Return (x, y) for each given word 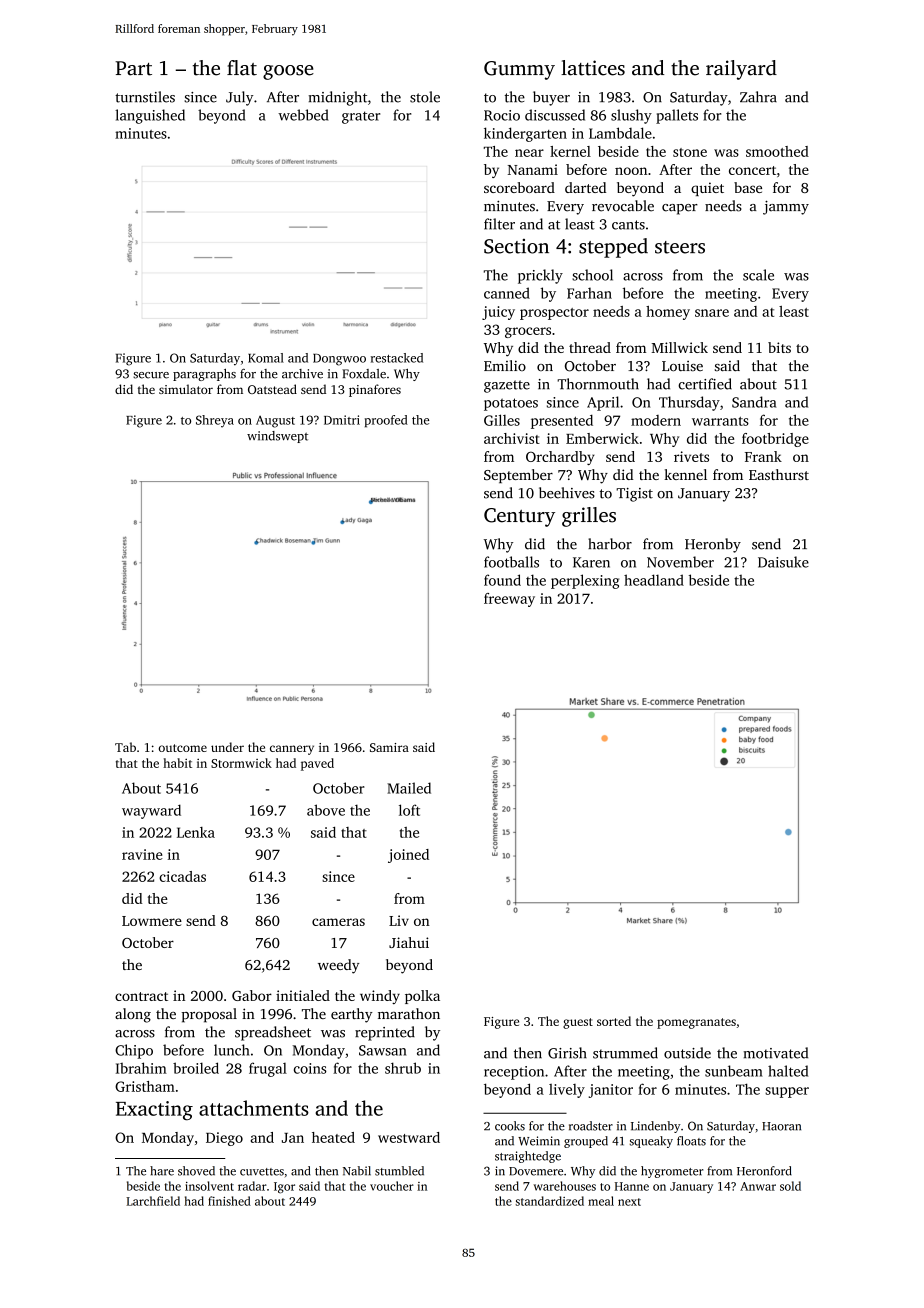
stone (690, 152)
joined (408, 856)
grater (361, 117)
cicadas (182, 876)
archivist (512, 438)
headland (654, 580)
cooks (510, 1126)
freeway (509, 600)
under (227, 747)
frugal (268, 1069)
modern (656, 420)
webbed (303, 115)
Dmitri (342, 420)
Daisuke (783, 562)
